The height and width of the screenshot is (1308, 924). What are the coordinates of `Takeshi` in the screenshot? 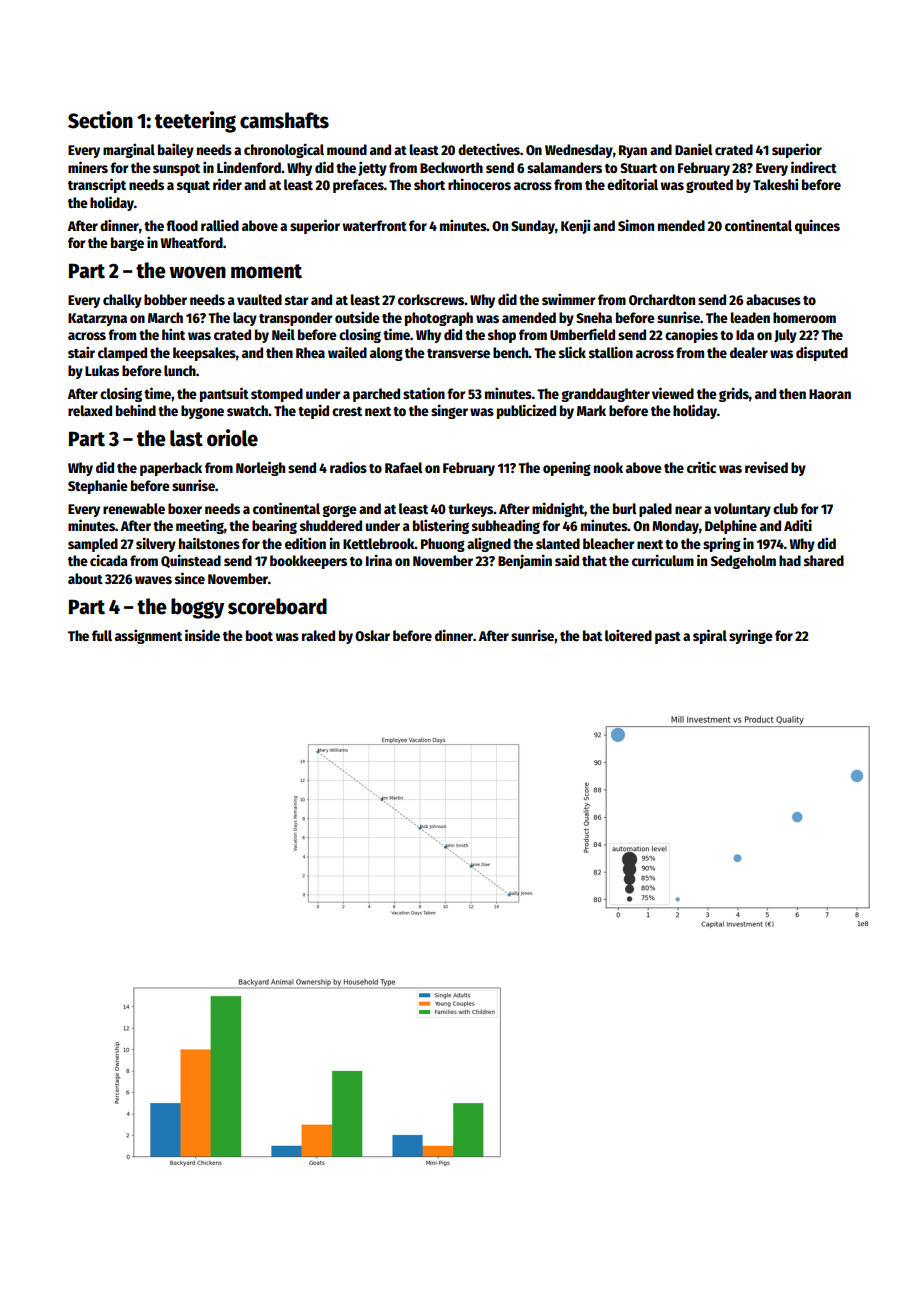 It's located at (775, 184).
